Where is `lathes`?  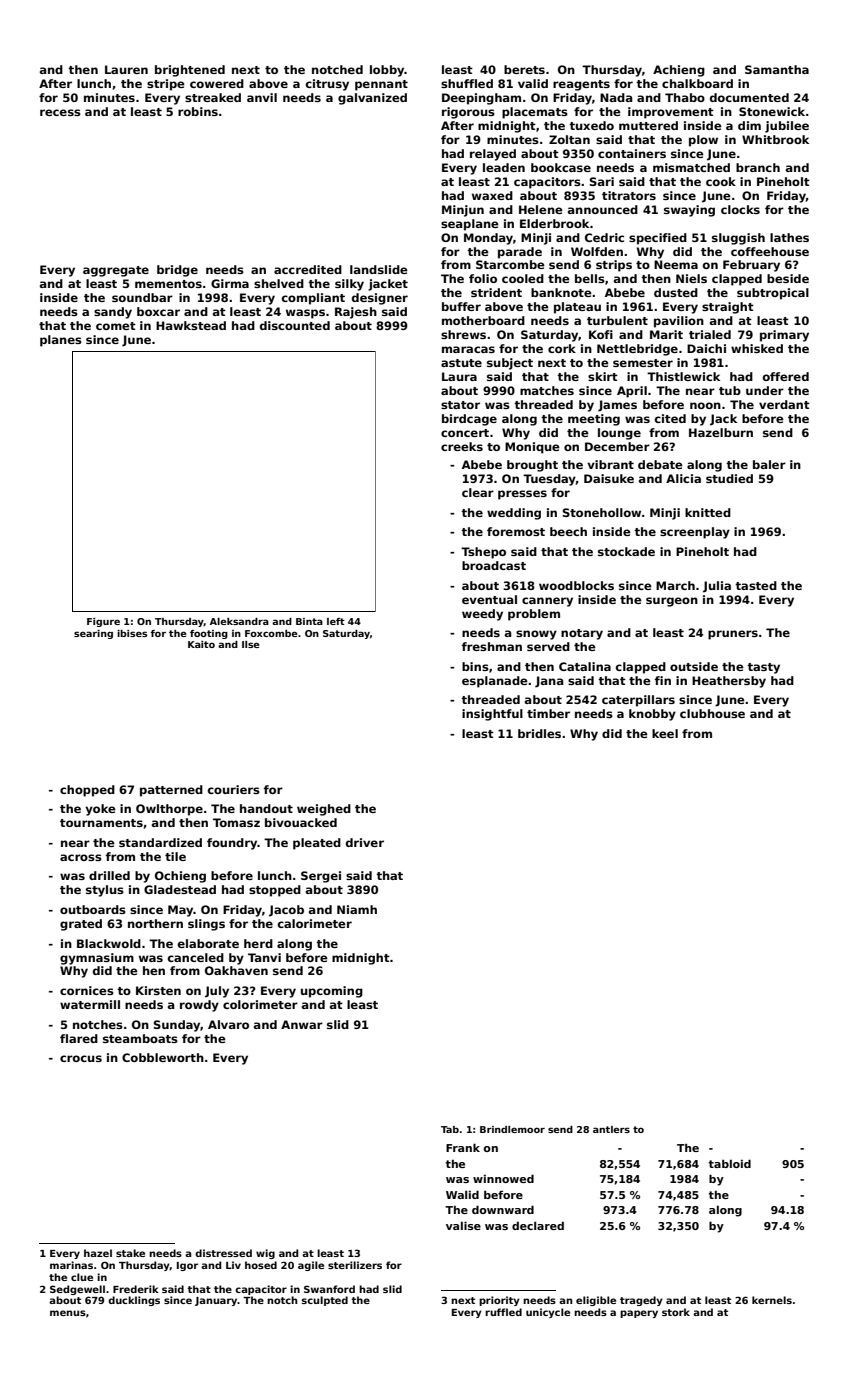
lathes is located at coordinates (789, 237).
